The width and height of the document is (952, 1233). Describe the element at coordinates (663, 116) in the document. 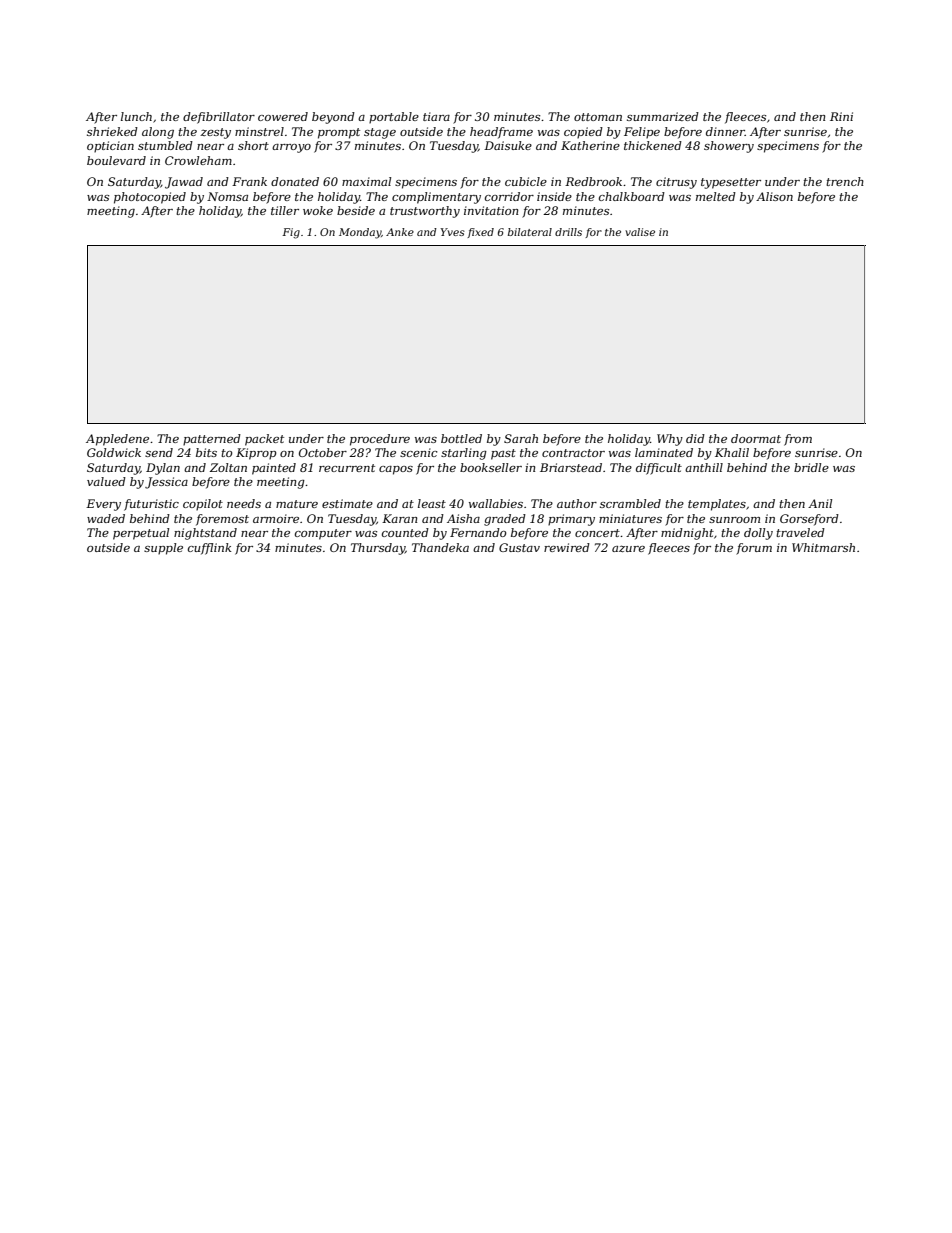

I see `summarized` at that location.
